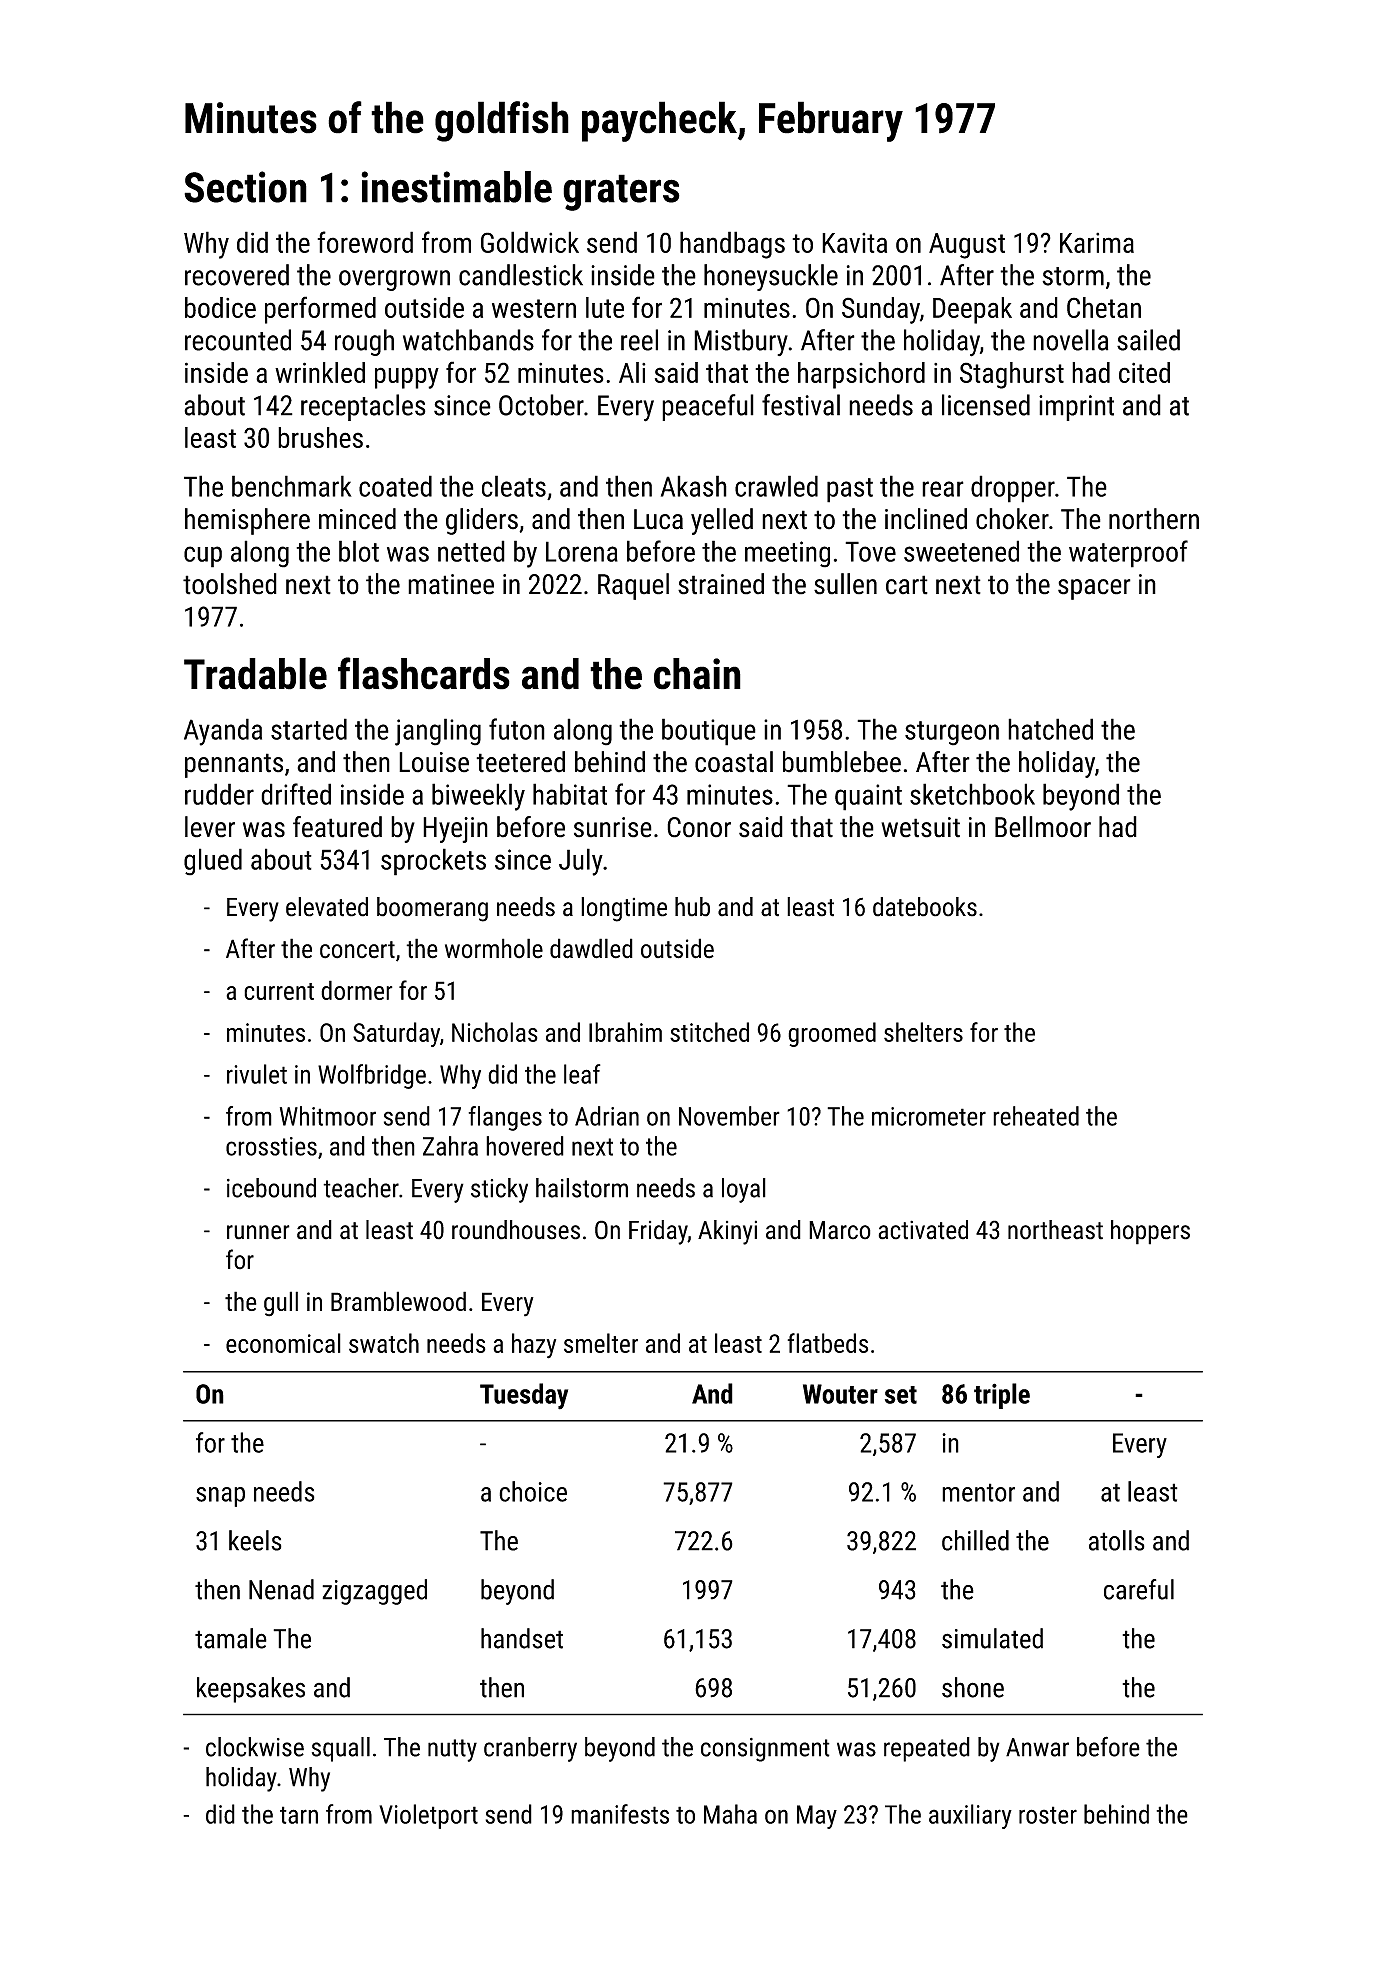  I want to click on smelter, so click(601, 1343).
